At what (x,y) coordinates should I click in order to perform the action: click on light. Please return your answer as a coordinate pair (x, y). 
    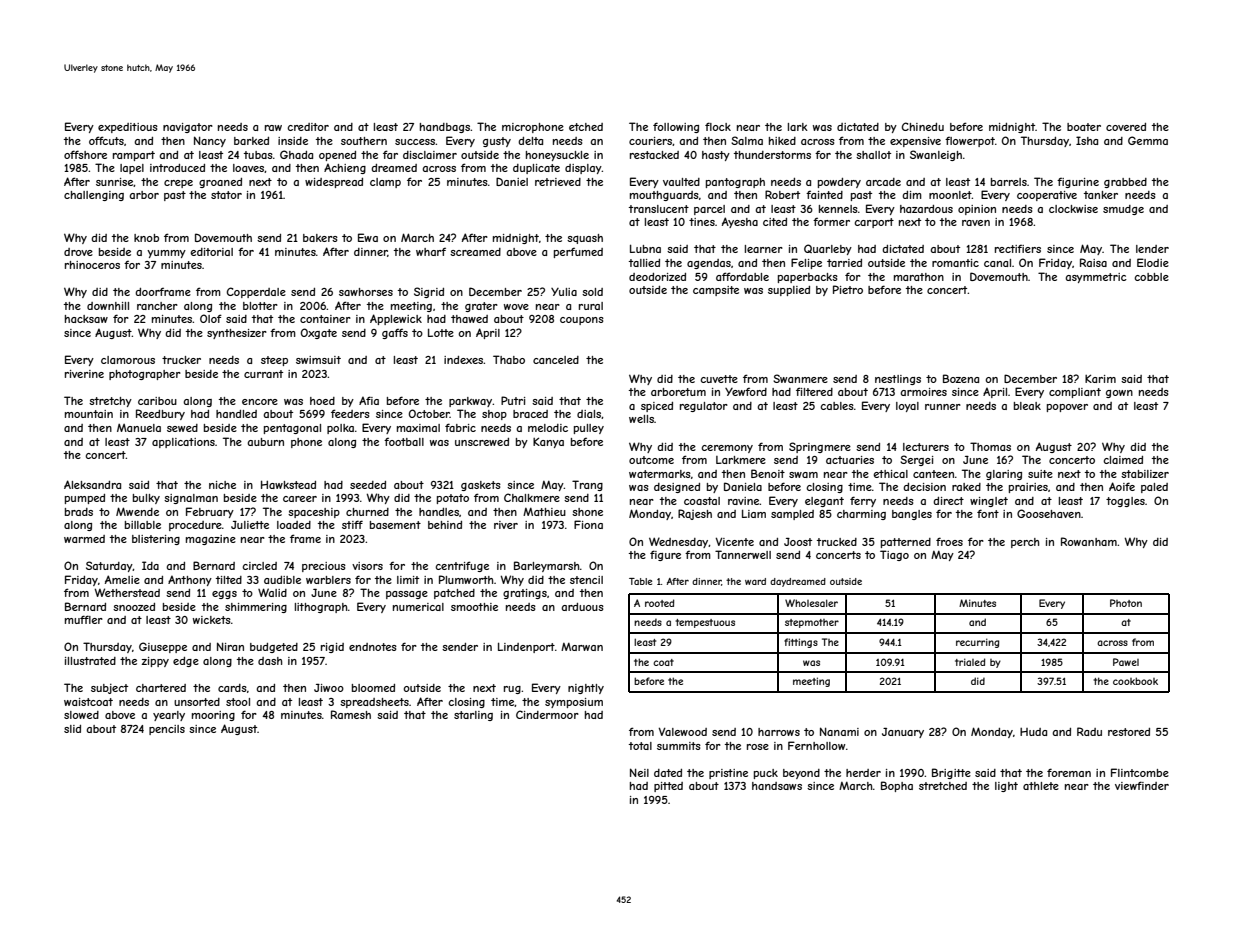
    Looking at the image, I should click on (1006, 787).
